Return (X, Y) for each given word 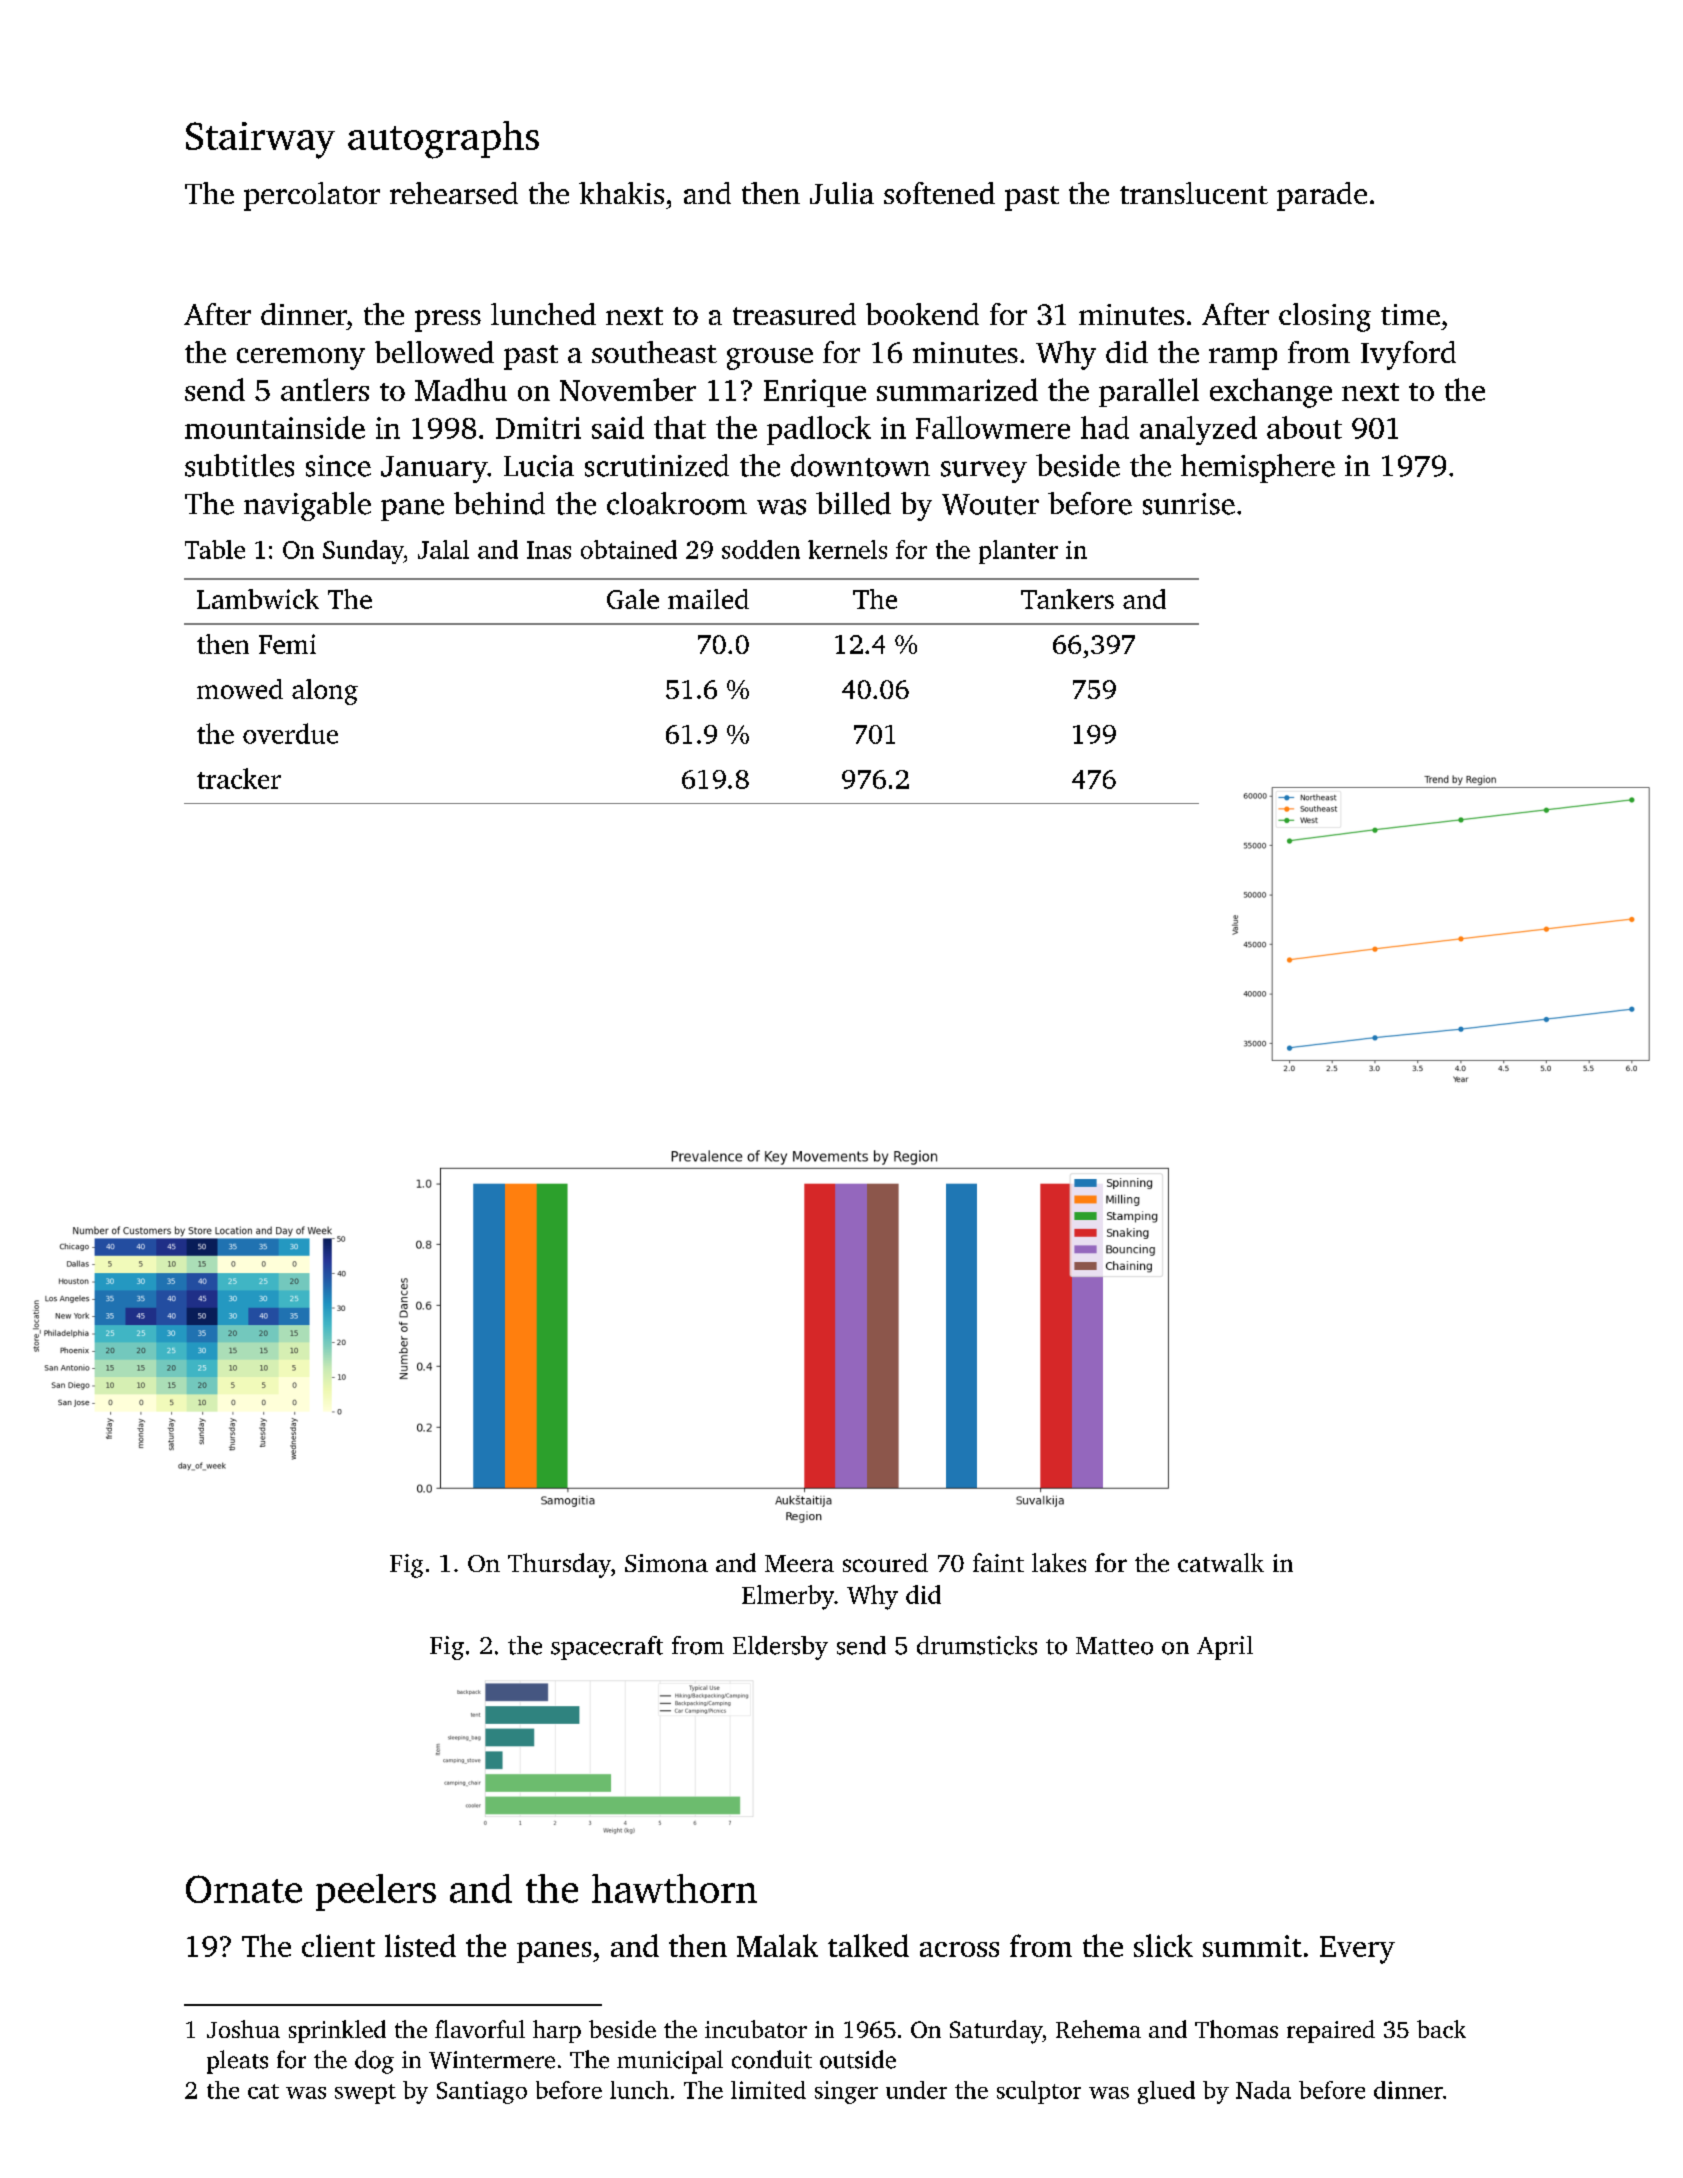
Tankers (1067, 599)
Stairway (260, 140)
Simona (666, 1563)
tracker (239, 778)
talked (868, 1945)
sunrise (1189, 504)
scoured (885, 1562)
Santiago (482, 2092)
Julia (842, 193)
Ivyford (1408, 355)
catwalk (1221, 1562)
